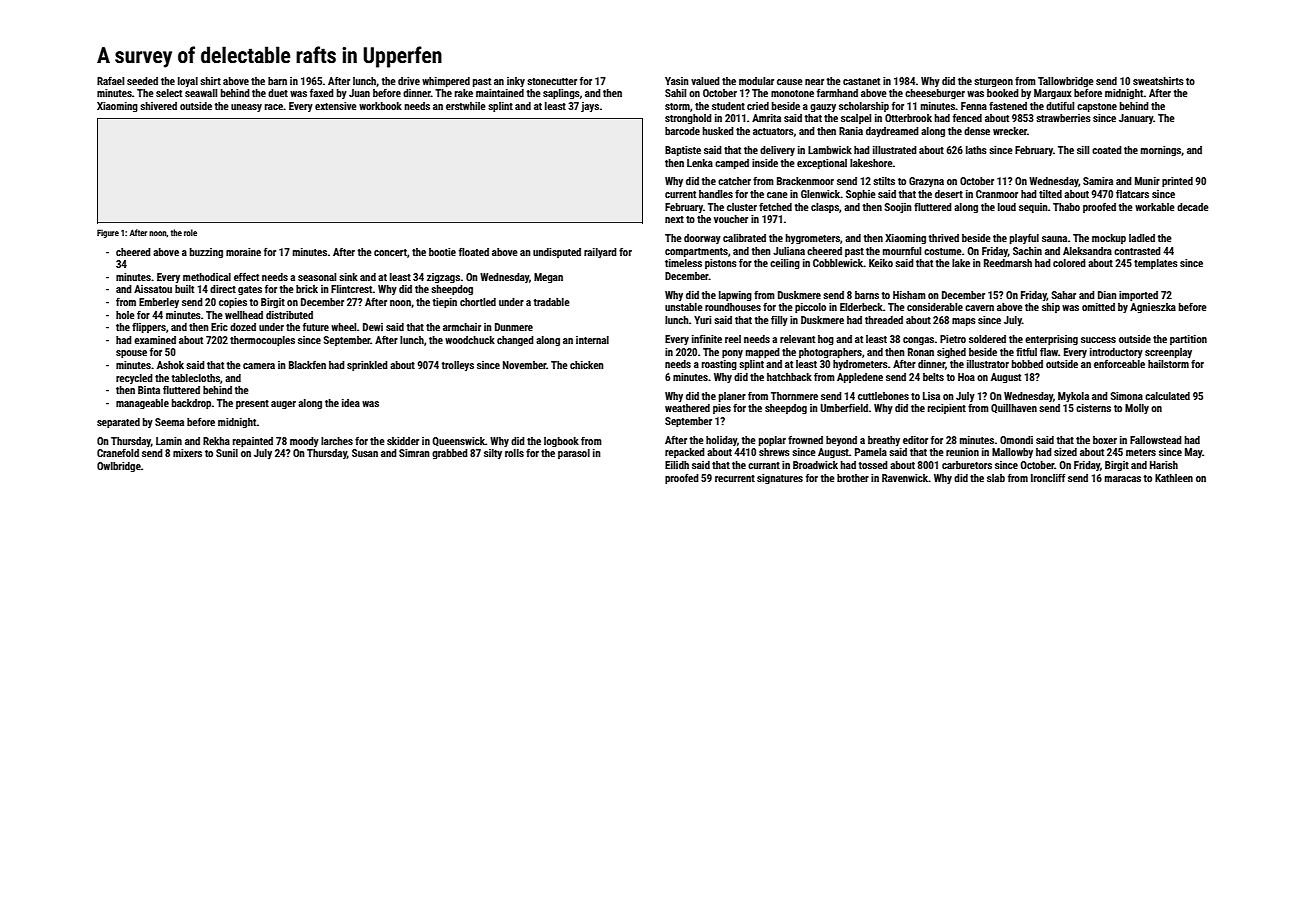 Image resolution: width=1308 pixels, height=924 pixels. I want to click on shivered, so click(158, 106).
